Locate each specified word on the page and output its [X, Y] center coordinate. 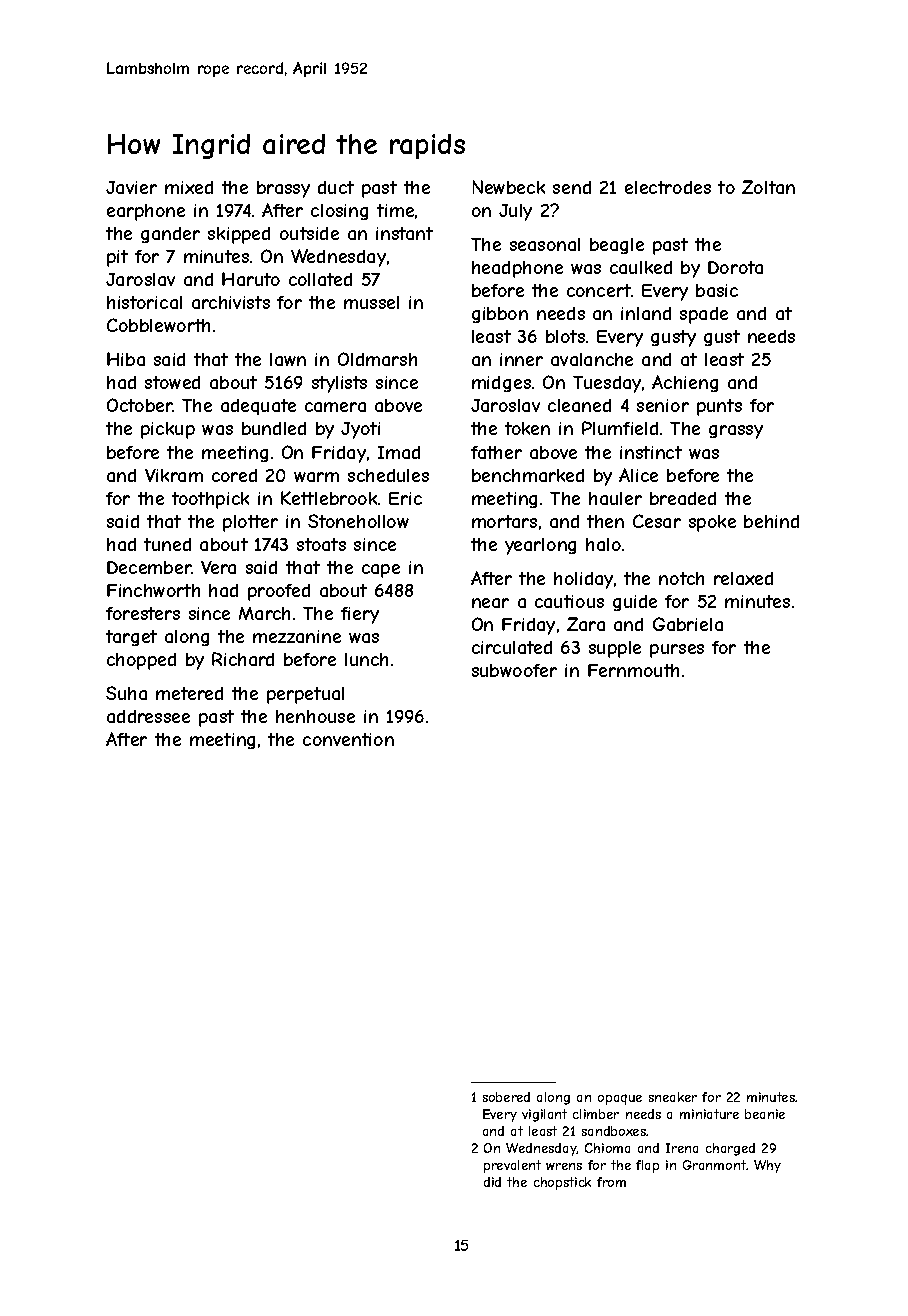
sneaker [673, 1097]
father [496, 452]
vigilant [544, 1115]
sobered [506, 1097]
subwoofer [514, 670]
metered [189, 693]
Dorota [735, 267]
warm [316, 477]
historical [144, 302]
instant [404, 233]
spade [704, 315]
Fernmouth [633, 670]
